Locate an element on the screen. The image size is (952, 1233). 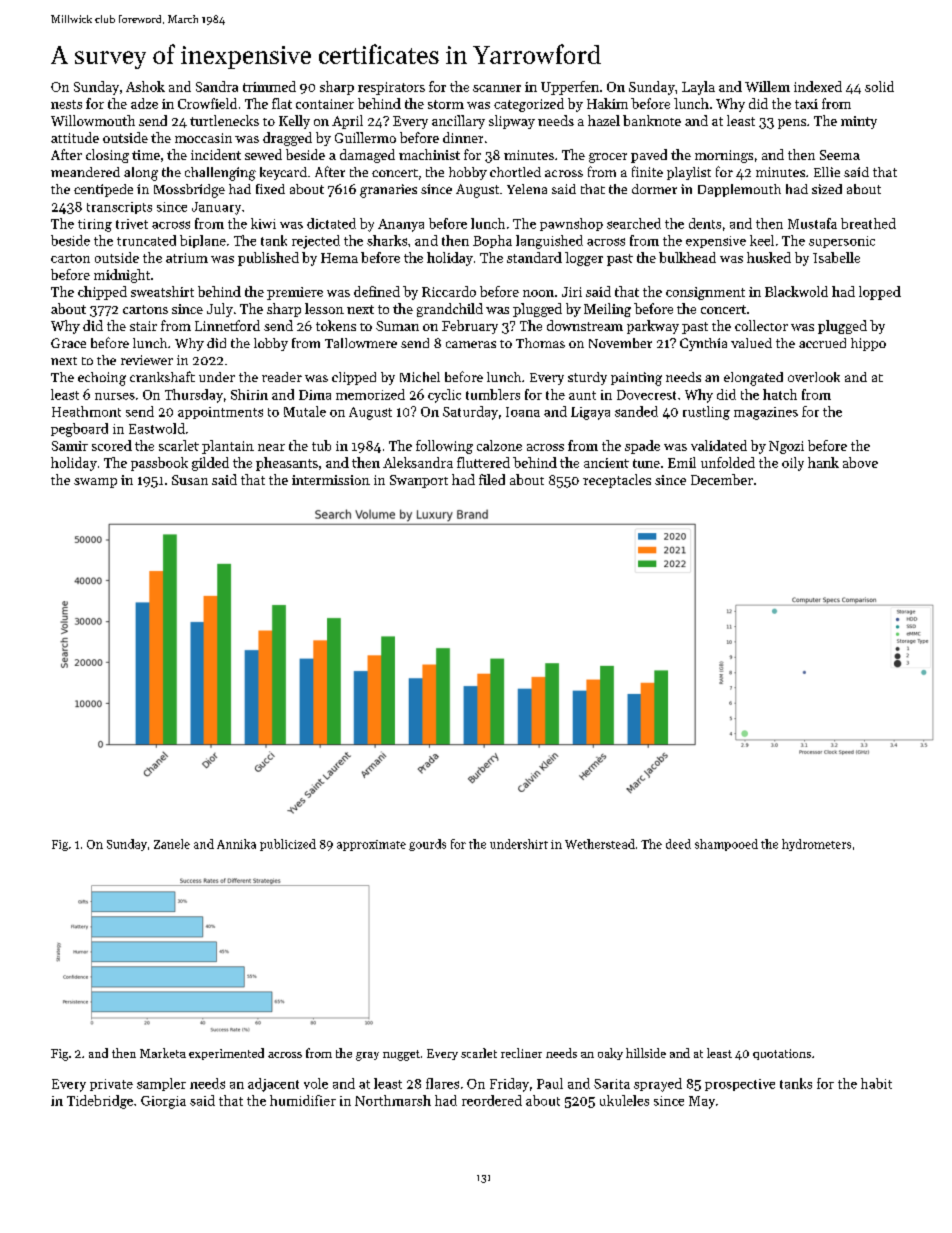
ukuleles is located at coordinates (624, 1100).
